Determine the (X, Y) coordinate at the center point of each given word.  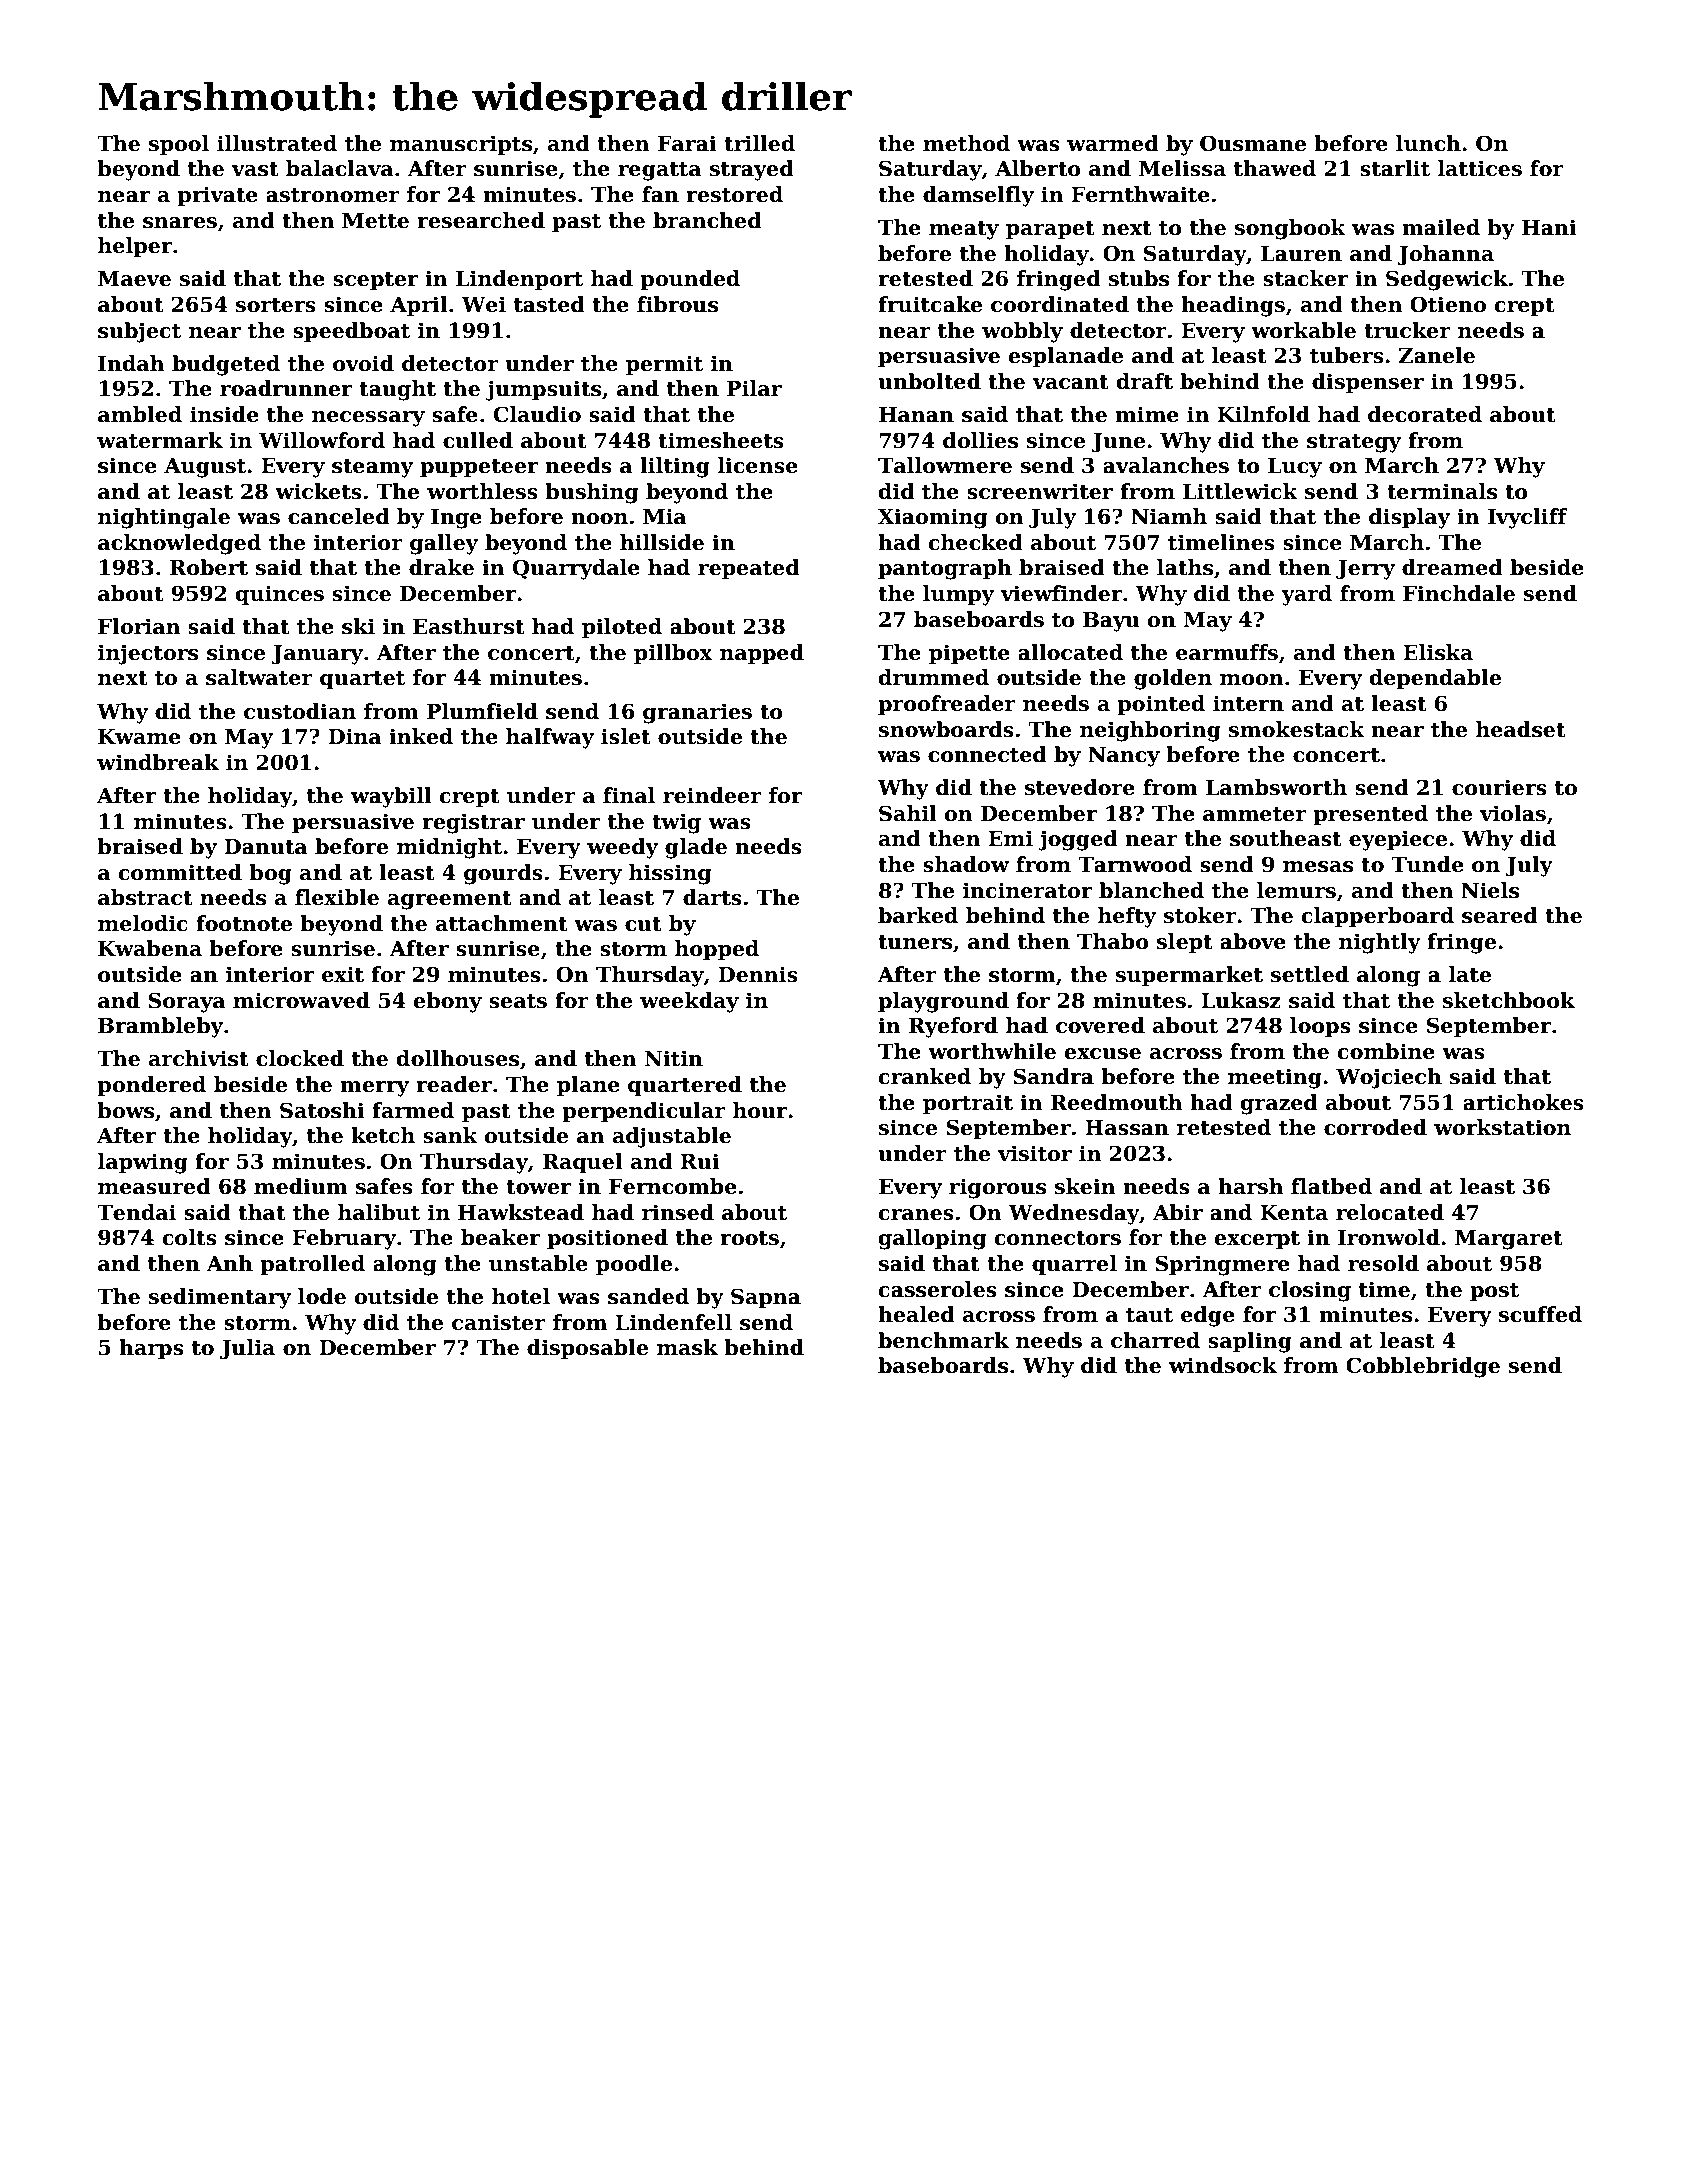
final (629, 795)
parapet (1050, 230)
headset (1521, 729)
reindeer (712, 795)
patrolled (312, 1265)
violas (1513, 813)
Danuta (266, 847)
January (317, 655)
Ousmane (1253, 143)
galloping (932, 1239)
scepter (375, 281)
